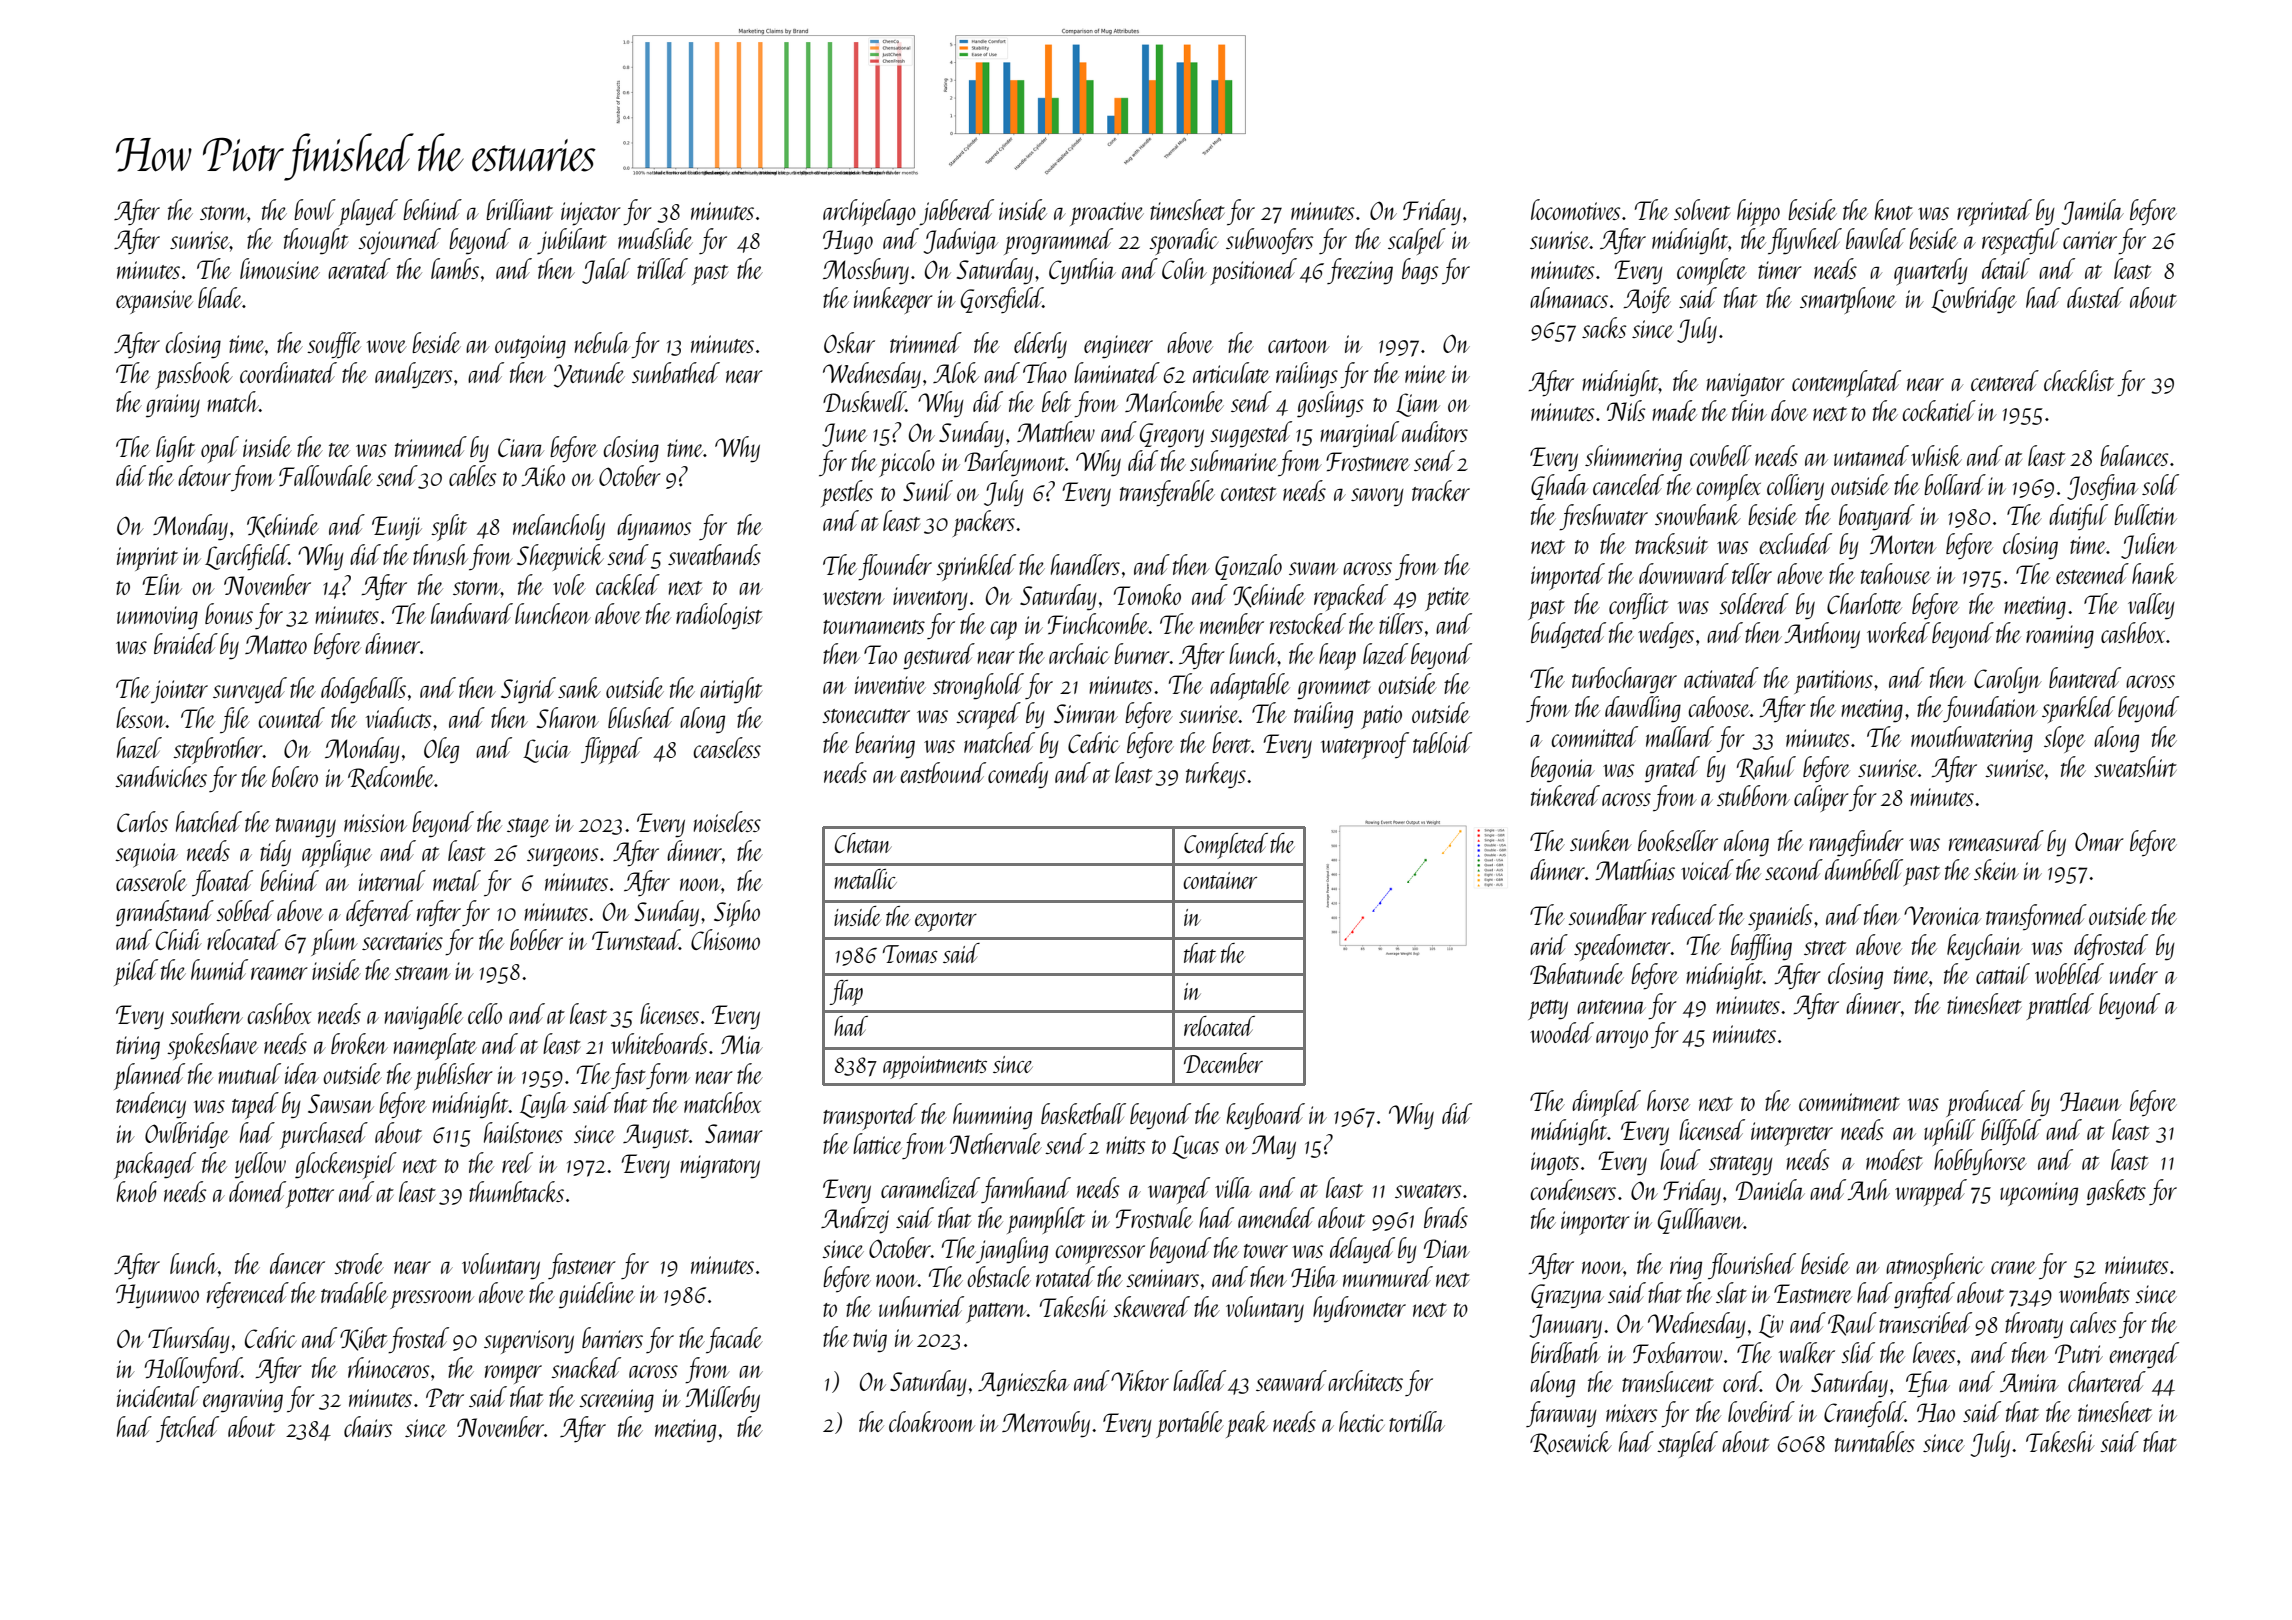  I want to click on Anh, so click(1868, 1189).
